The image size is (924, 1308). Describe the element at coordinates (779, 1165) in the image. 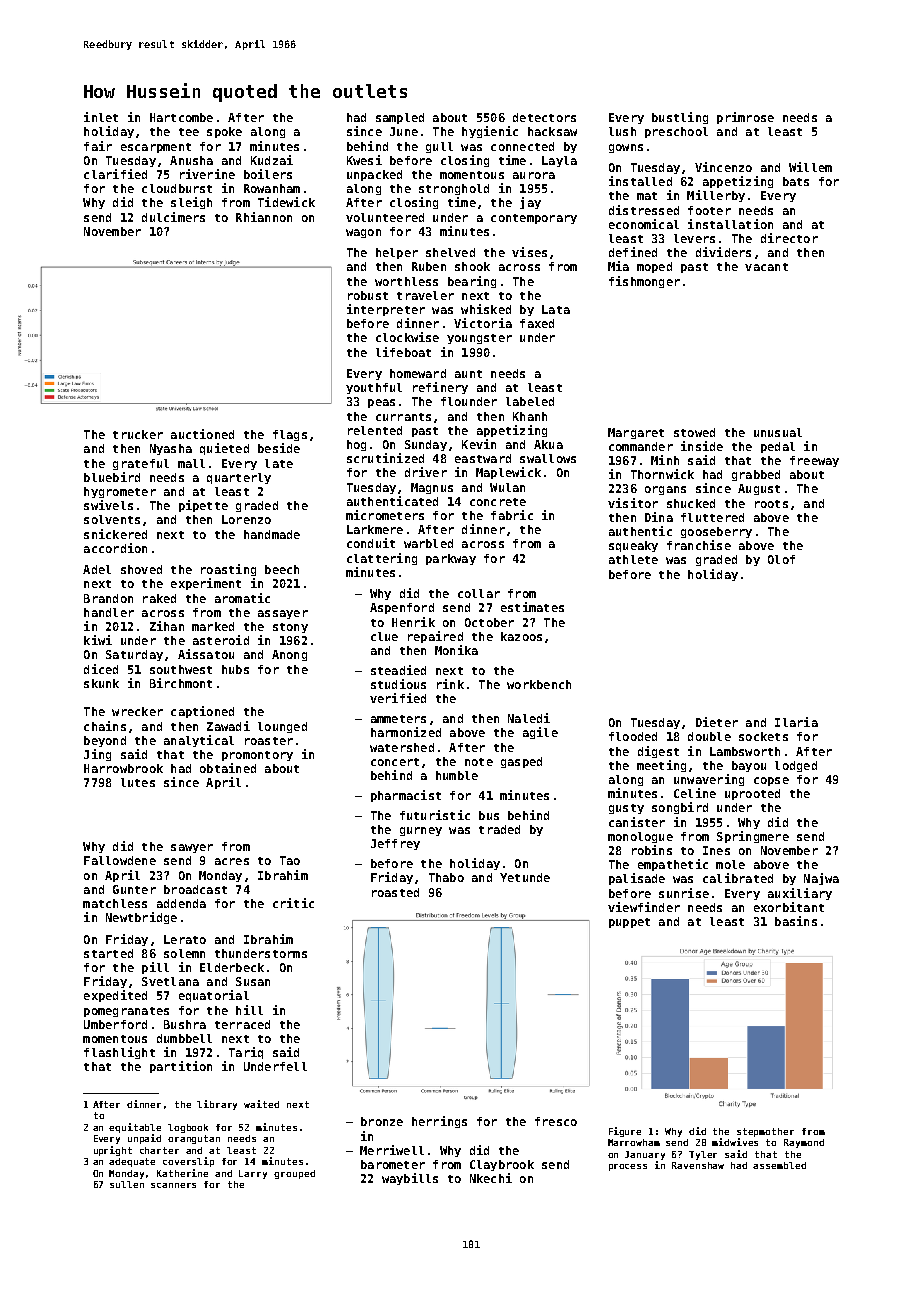

I see `assembled` at that location.
